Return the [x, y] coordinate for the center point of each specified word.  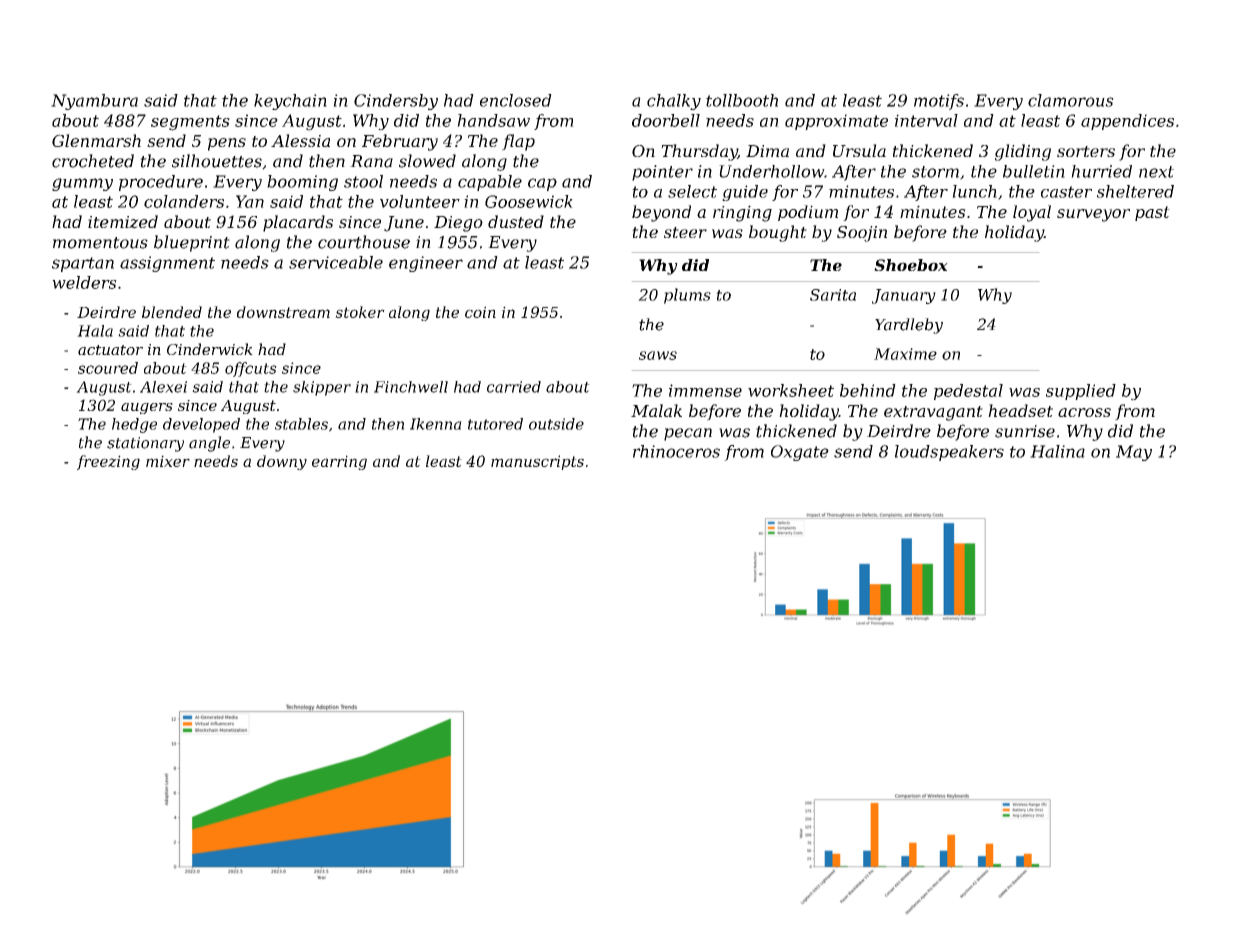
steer [685, 232]
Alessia [300, 140]
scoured [108, 368]
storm [935, 172]
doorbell [666, 120]
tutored [495, 424]
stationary [145, 444]
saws [658, 355]
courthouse [364, 242]
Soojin [862, 234]
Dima [767, 151]
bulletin [1034, 171]
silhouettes [217, 161]
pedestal [968, 392]
